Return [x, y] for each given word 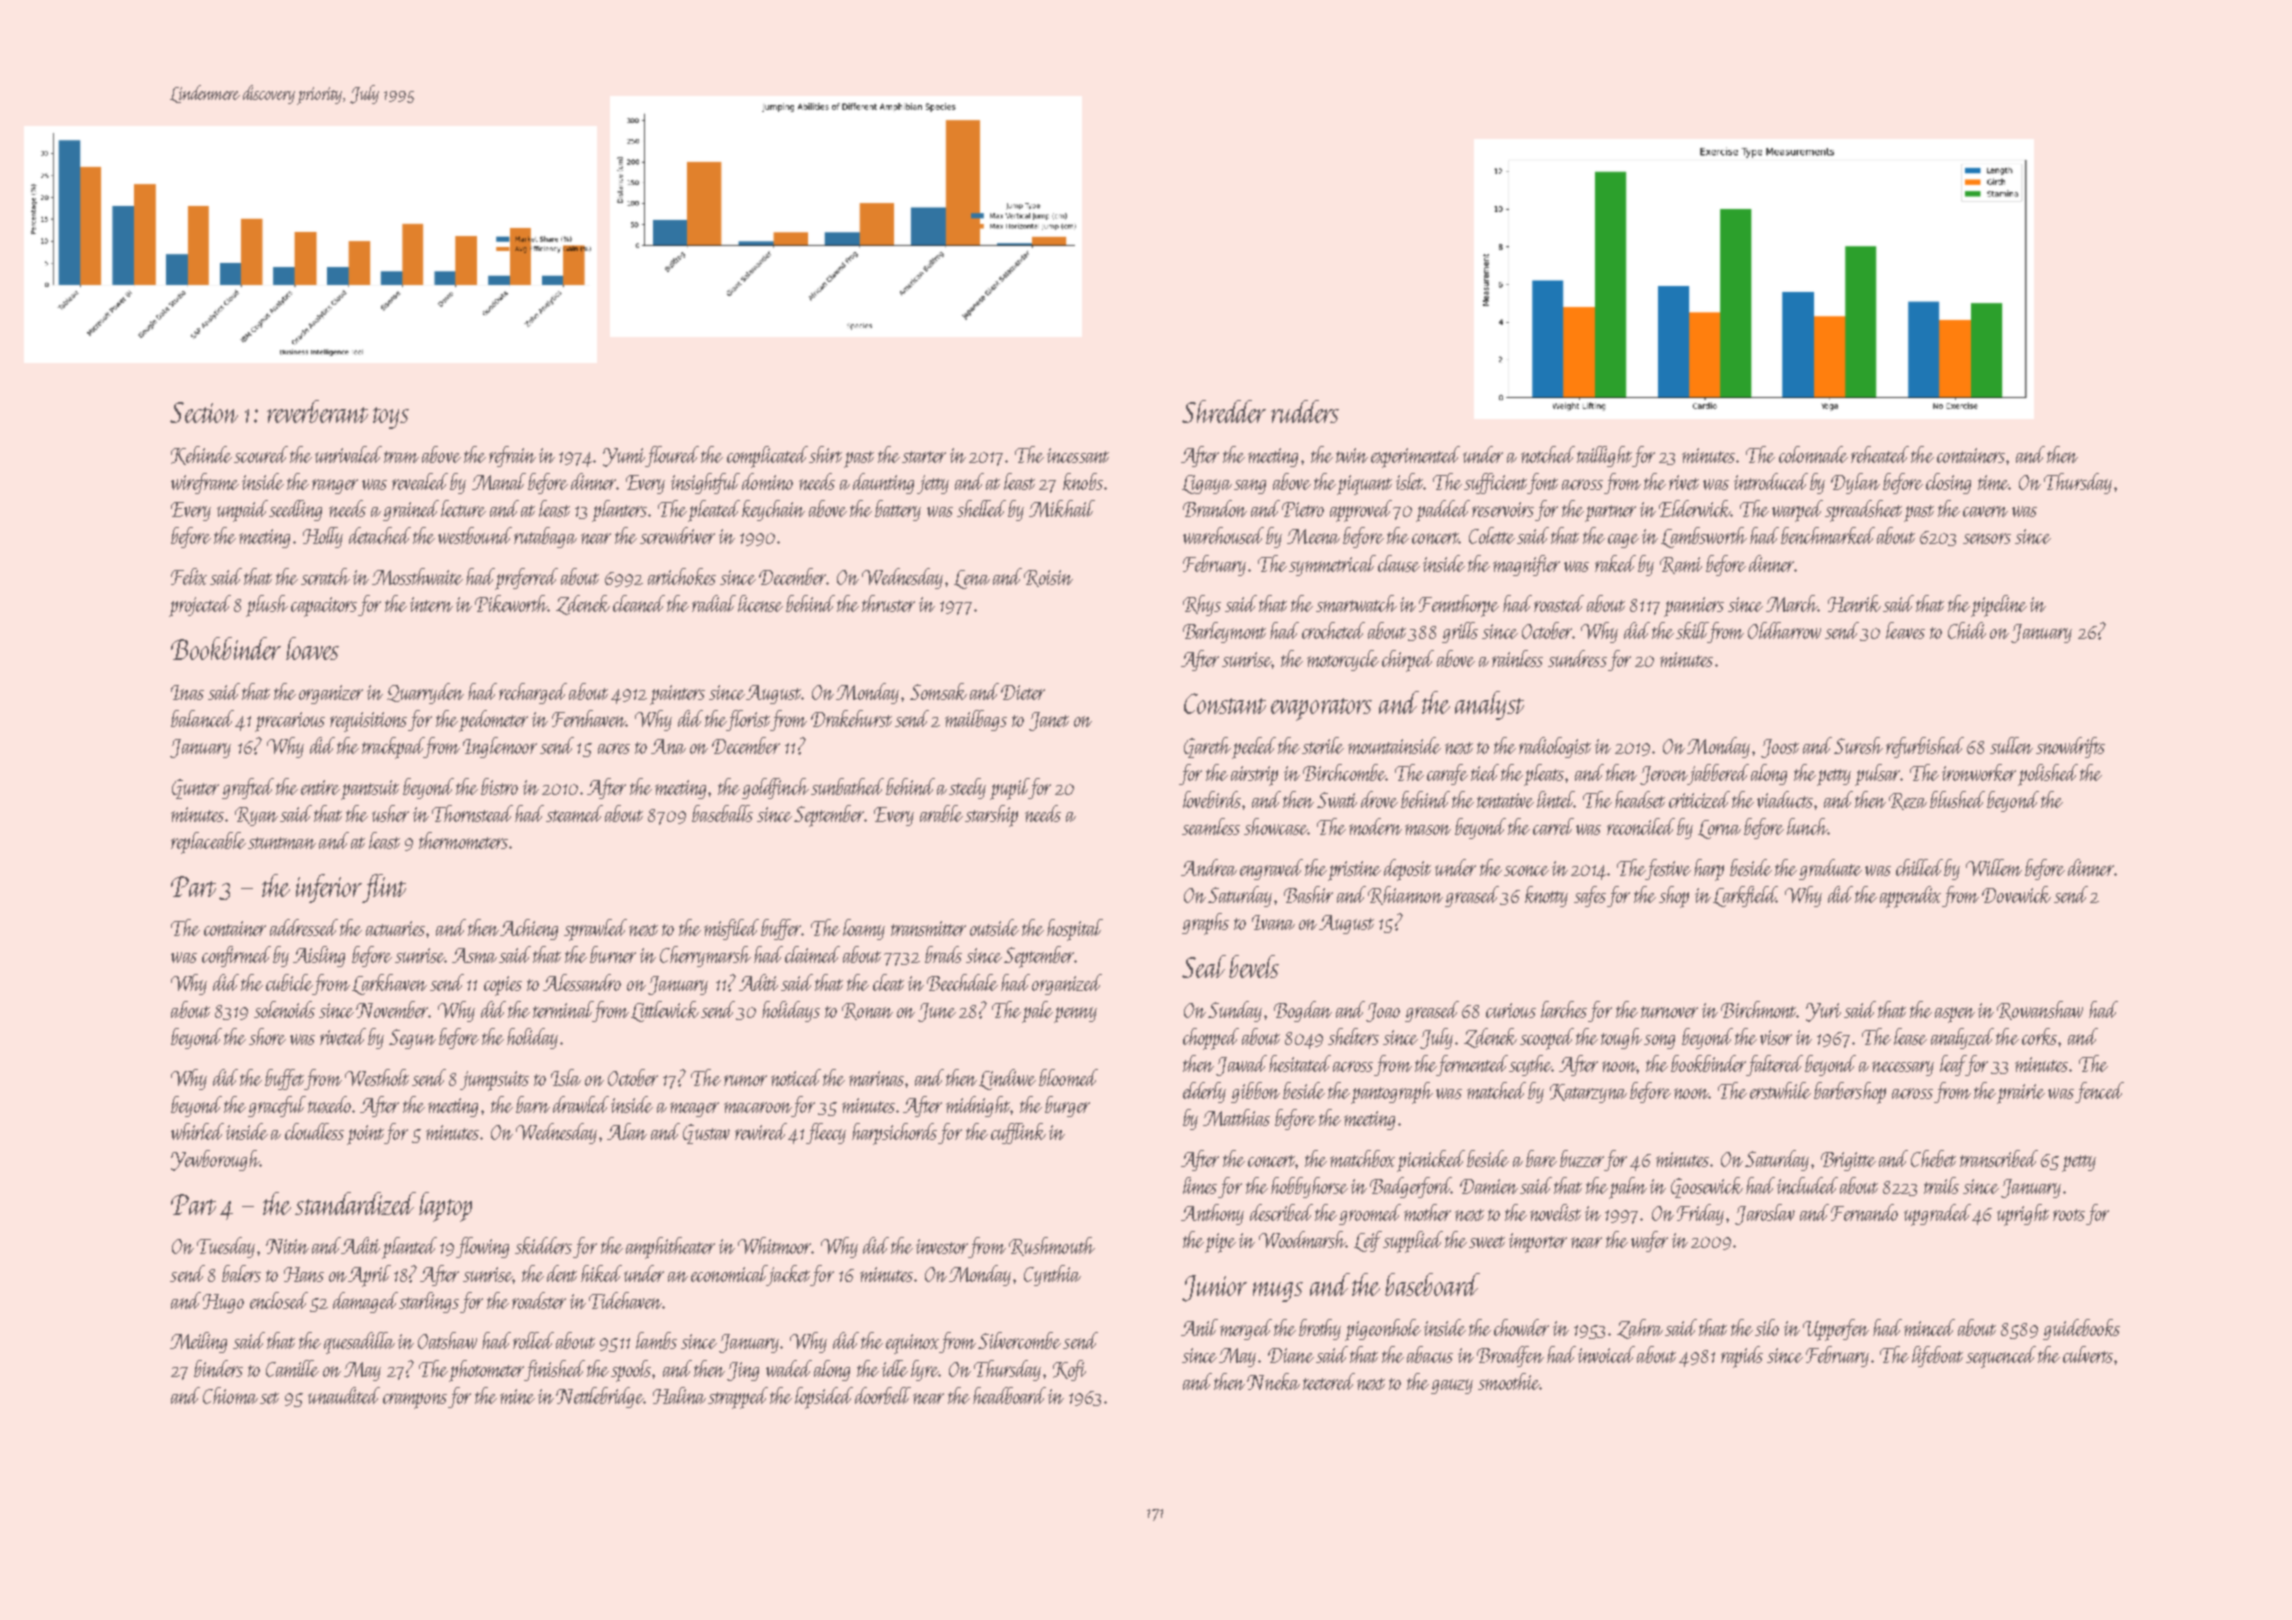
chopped [1211, 1039]
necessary [1903, 1068]
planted [409, 1248]
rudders [1305, 411]
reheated [1880, 454]
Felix [189, 576]
